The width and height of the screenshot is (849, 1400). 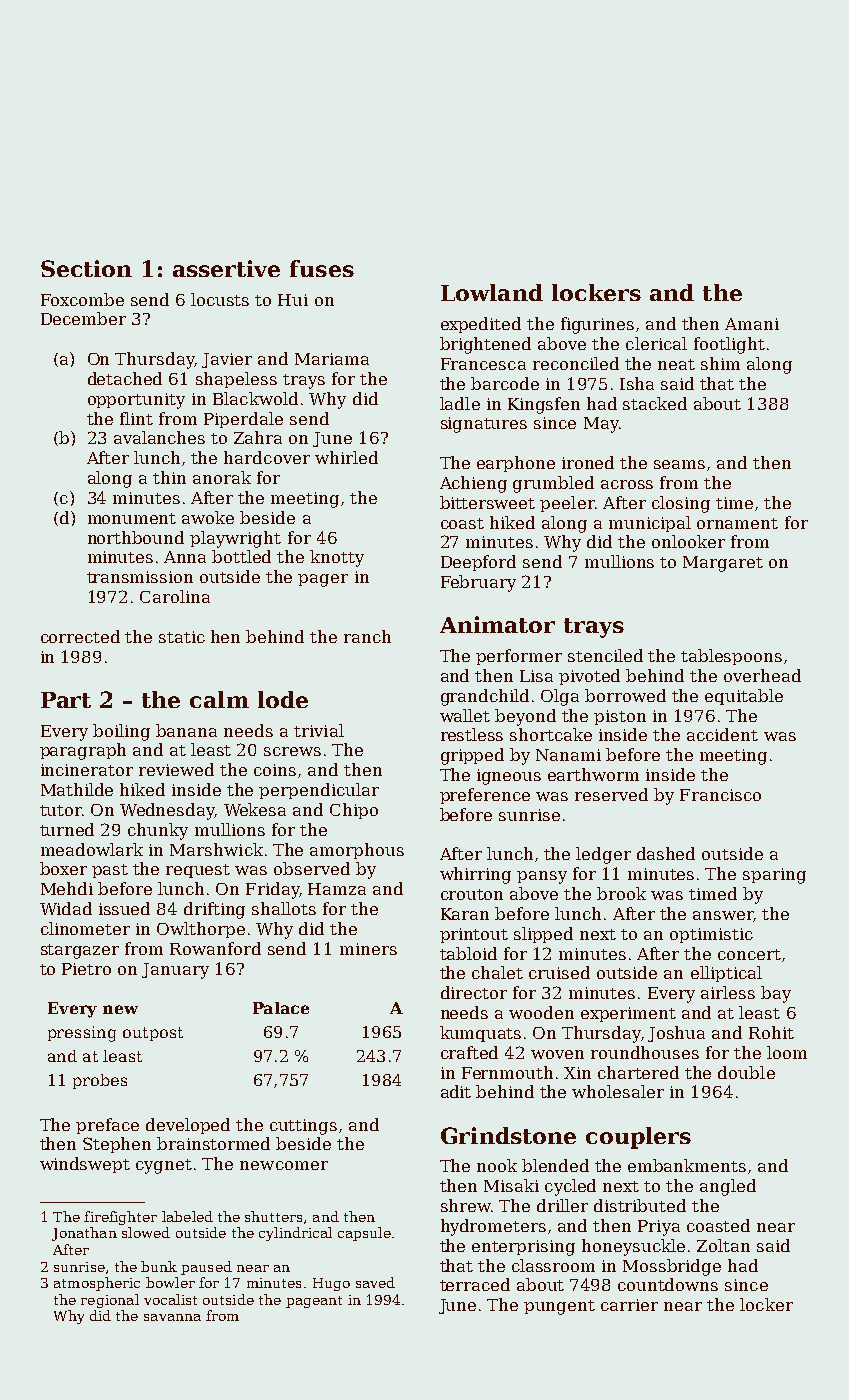 I want to click on Francisco, so click(x=720, y=795).
